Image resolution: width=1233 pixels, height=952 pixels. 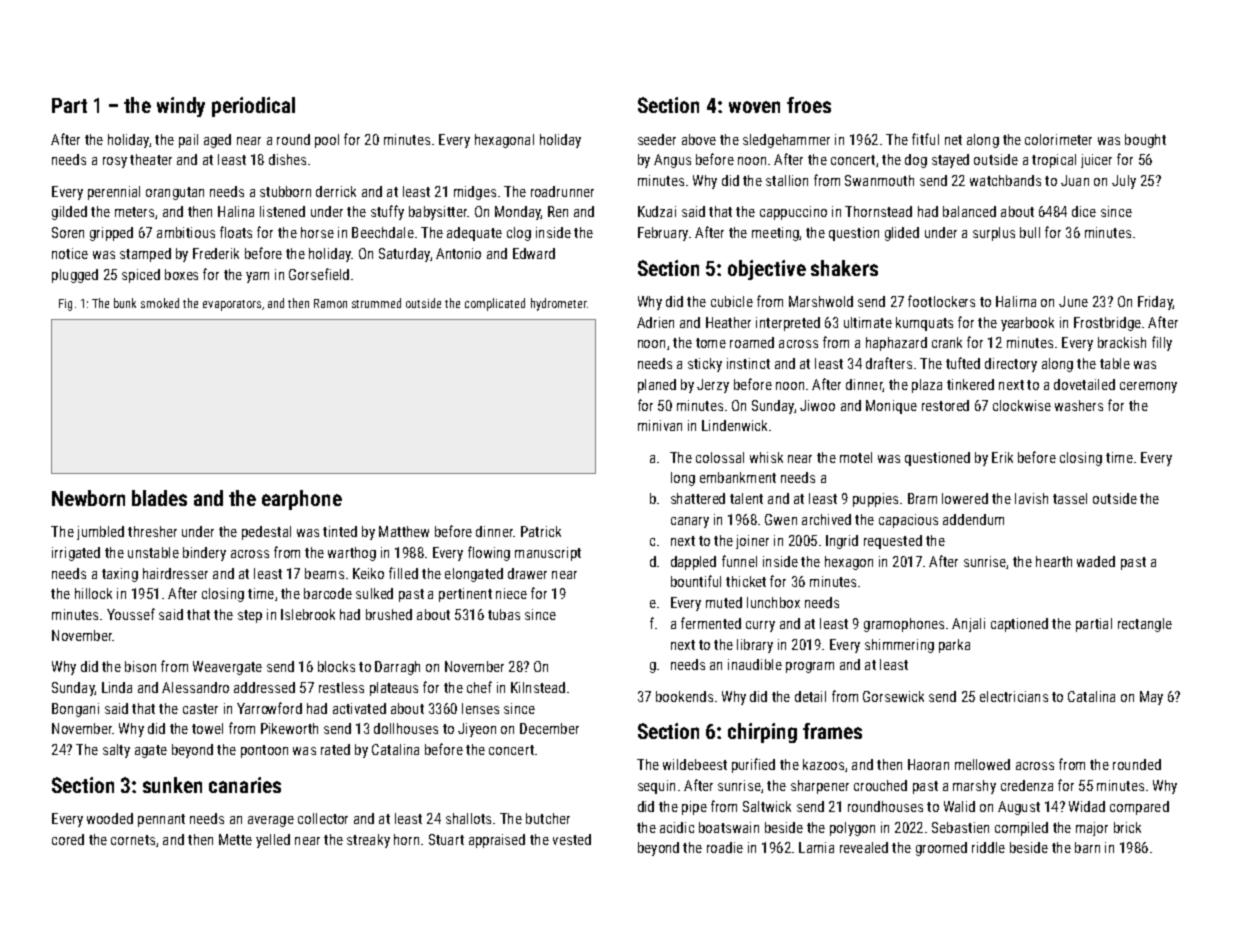 What do you see at coordinates (657, 386) in the page?
I see `planed` at bounding box center [657, 386].
